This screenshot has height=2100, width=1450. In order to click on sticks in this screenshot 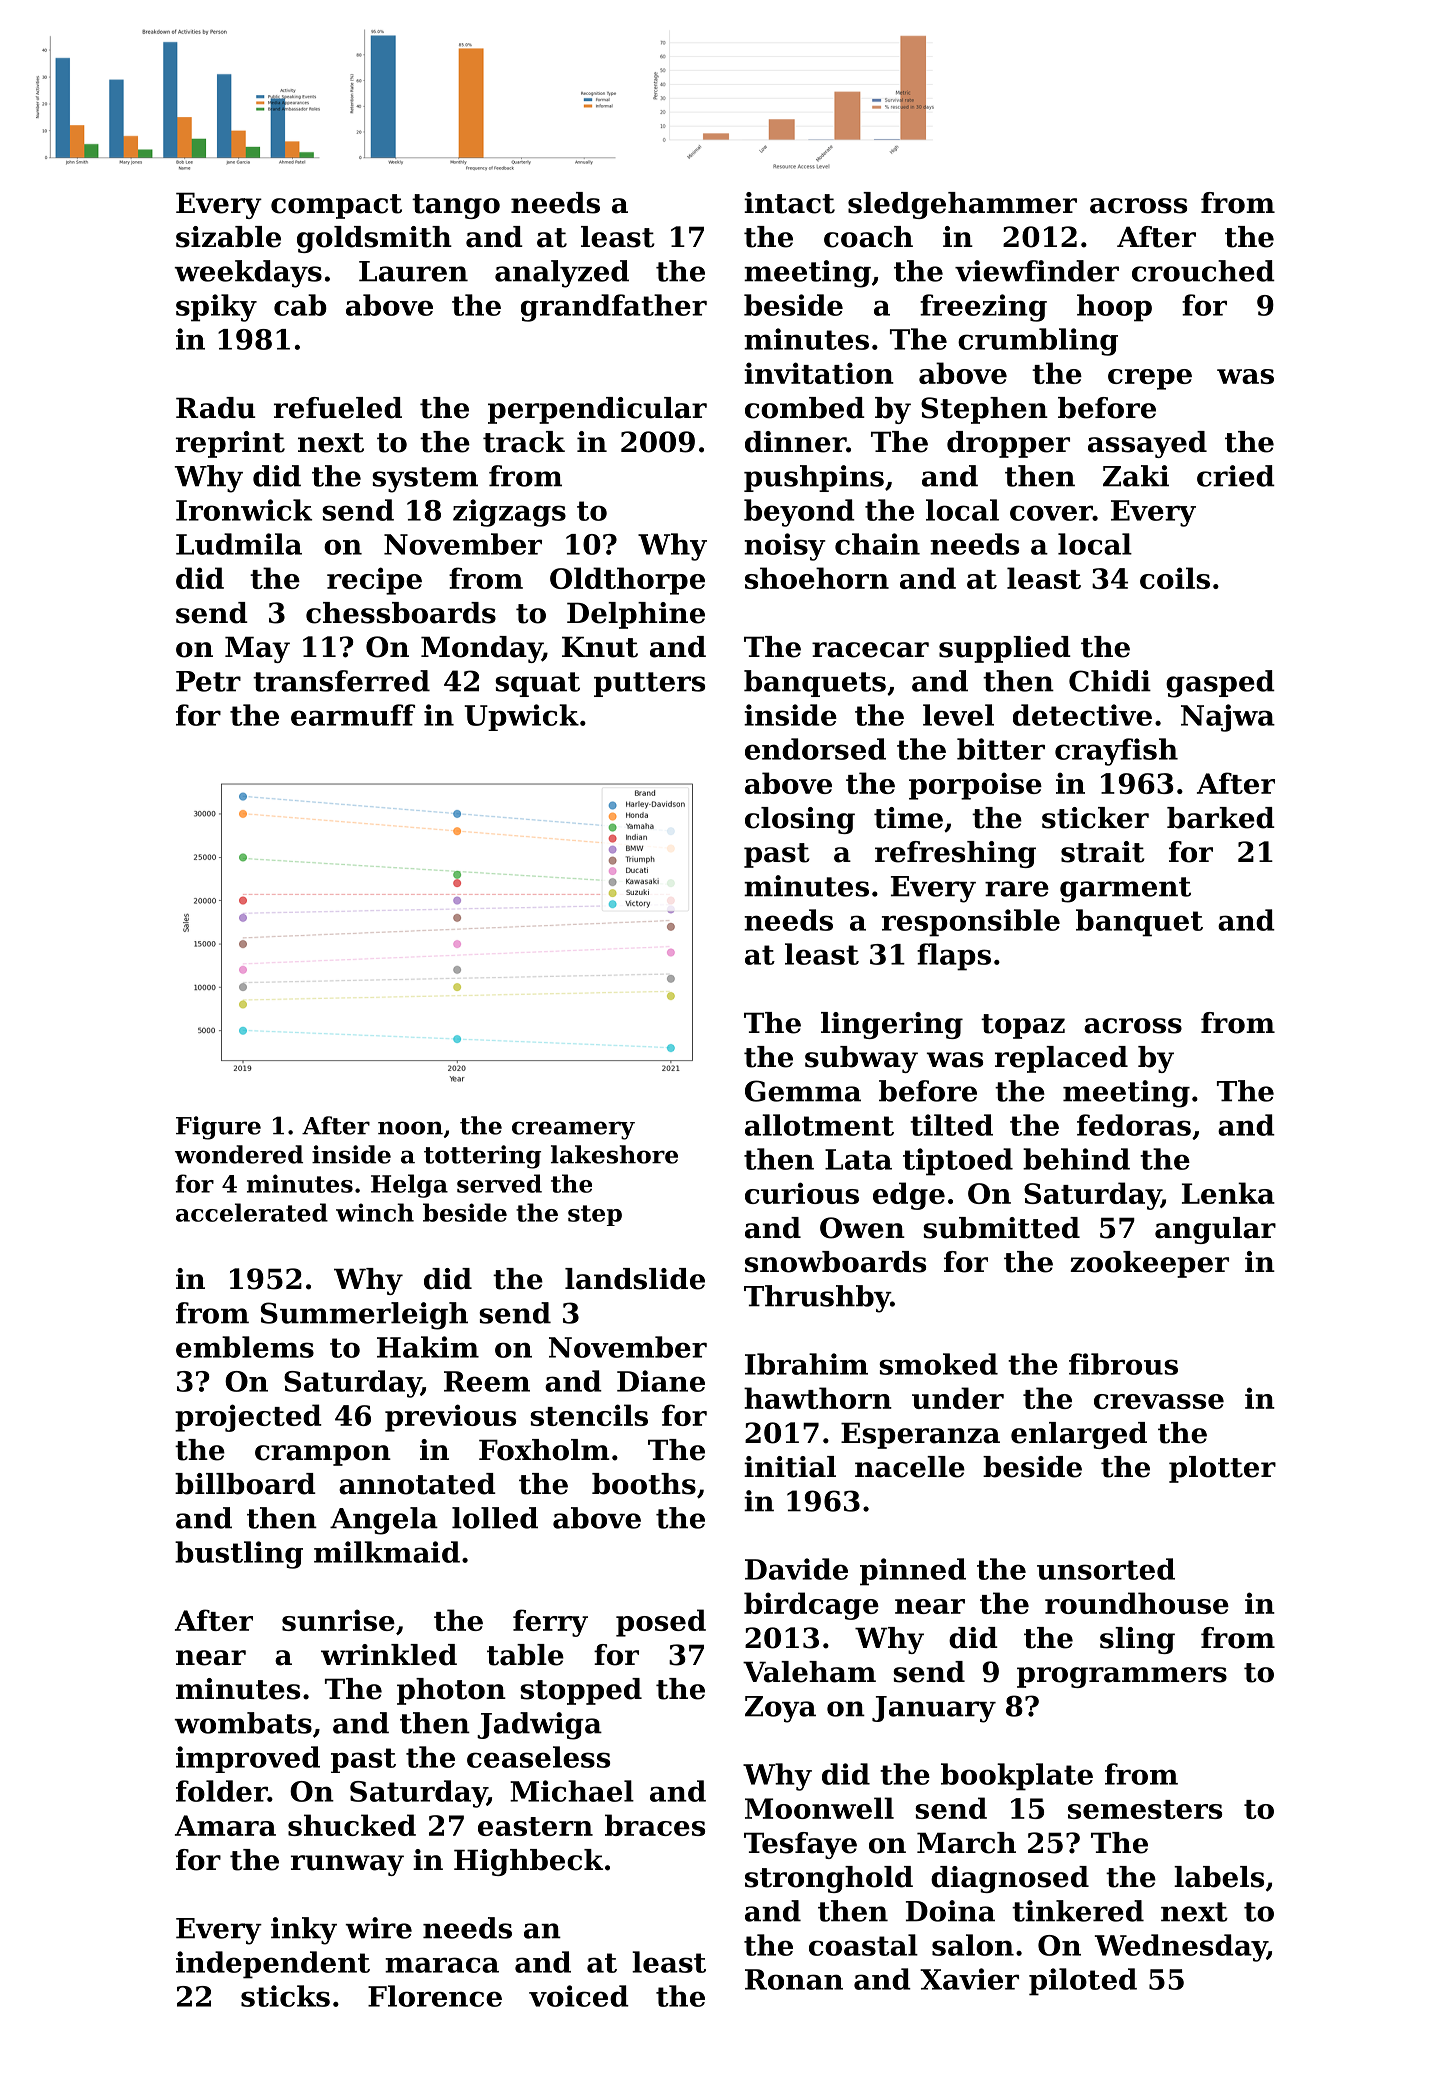, I will do `click(285, 1996)`.
